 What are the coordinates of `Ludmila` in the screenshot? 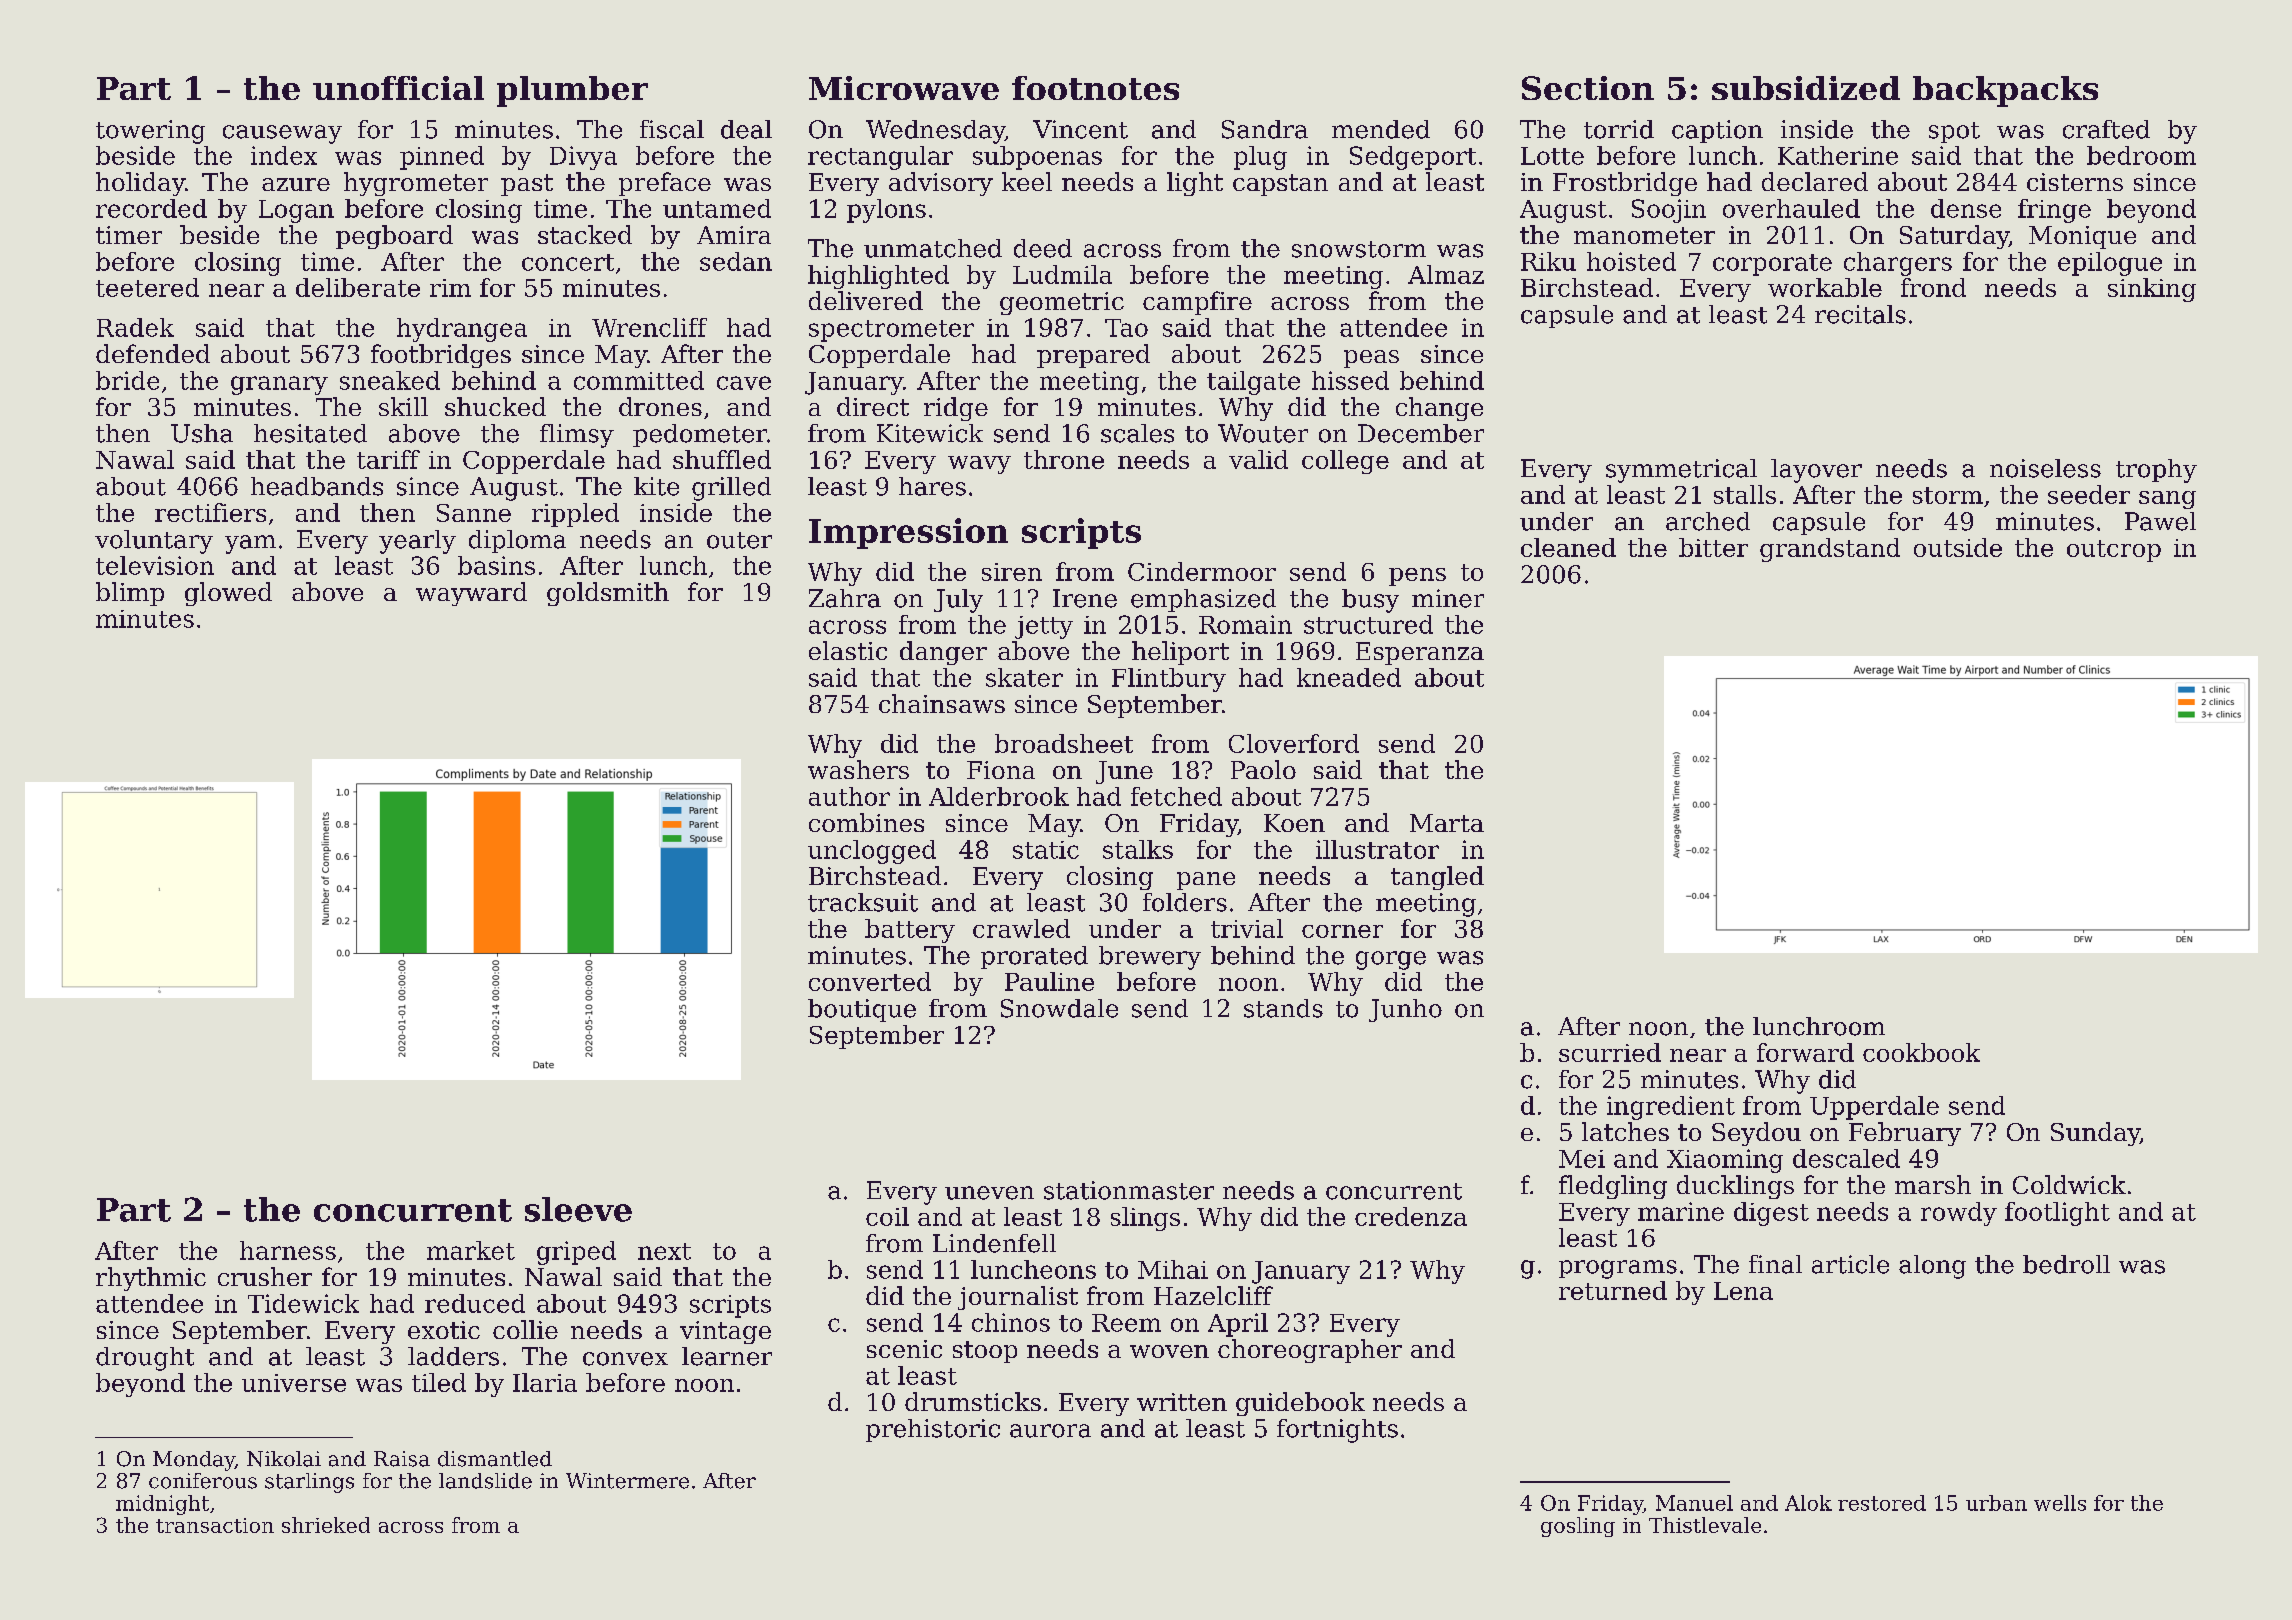 It's located at (1062, 274).
